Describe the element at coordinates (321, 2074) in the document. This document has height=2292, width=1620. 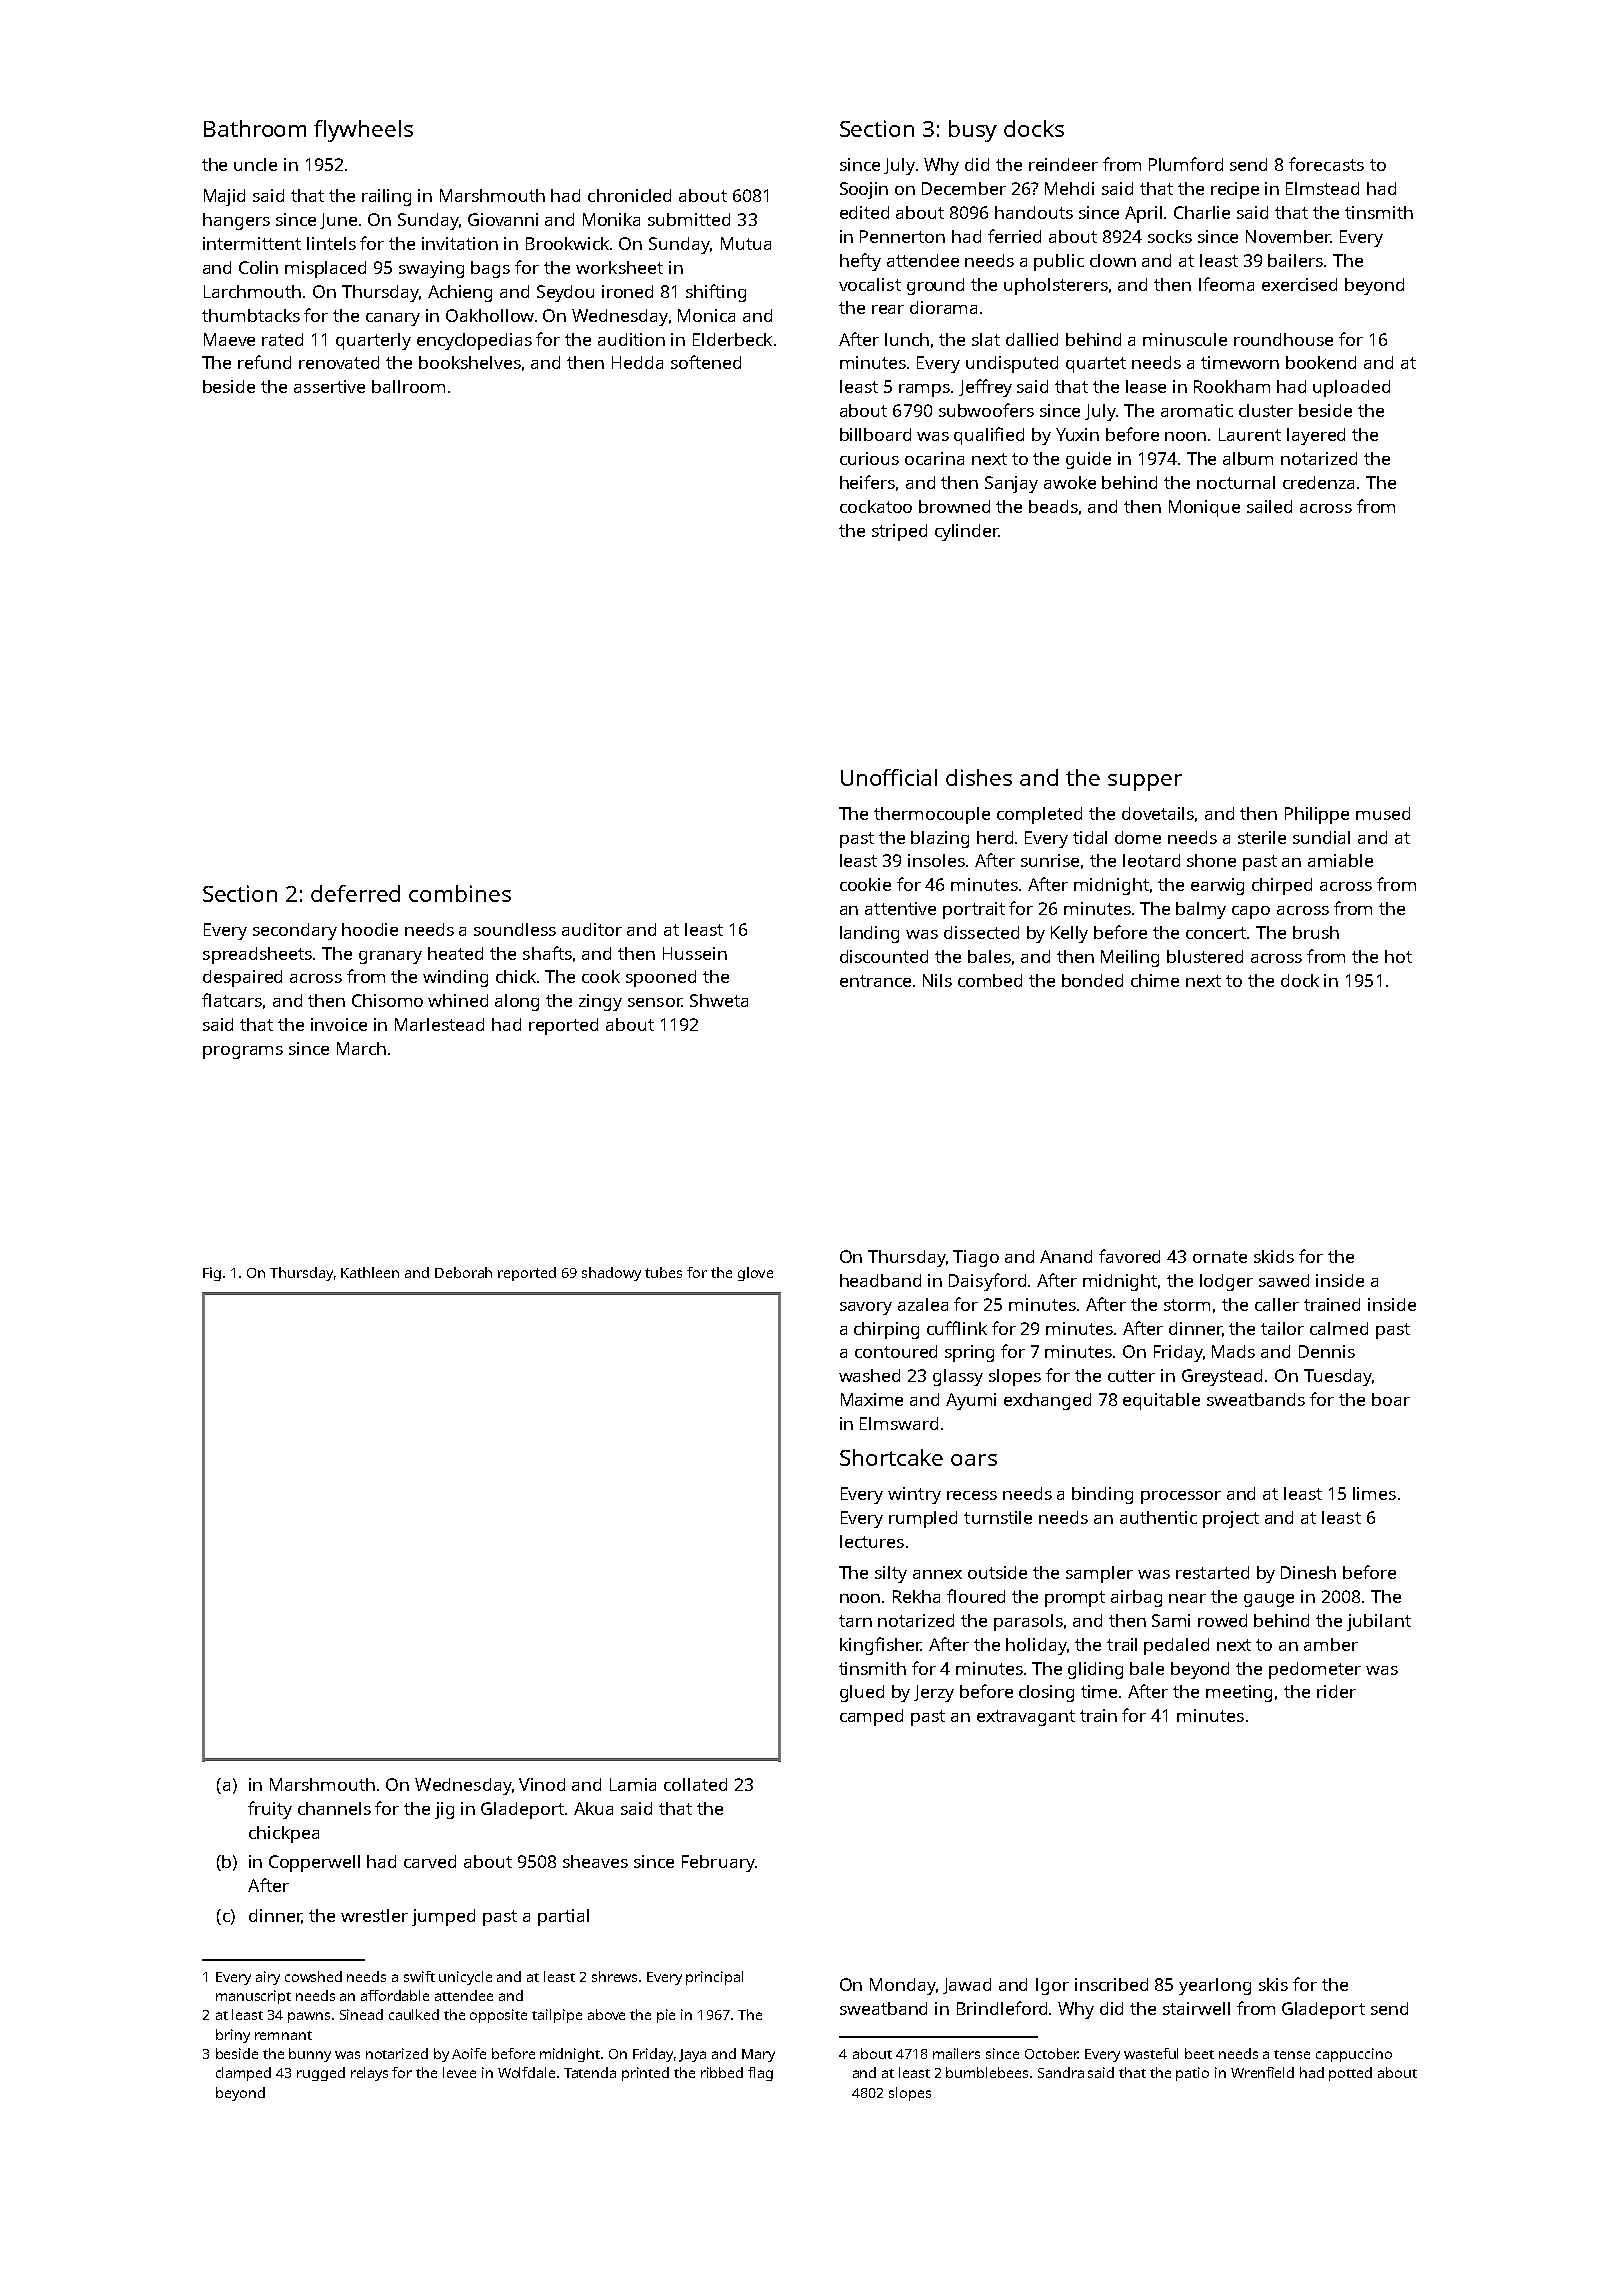
I see `rugged` at that location.
